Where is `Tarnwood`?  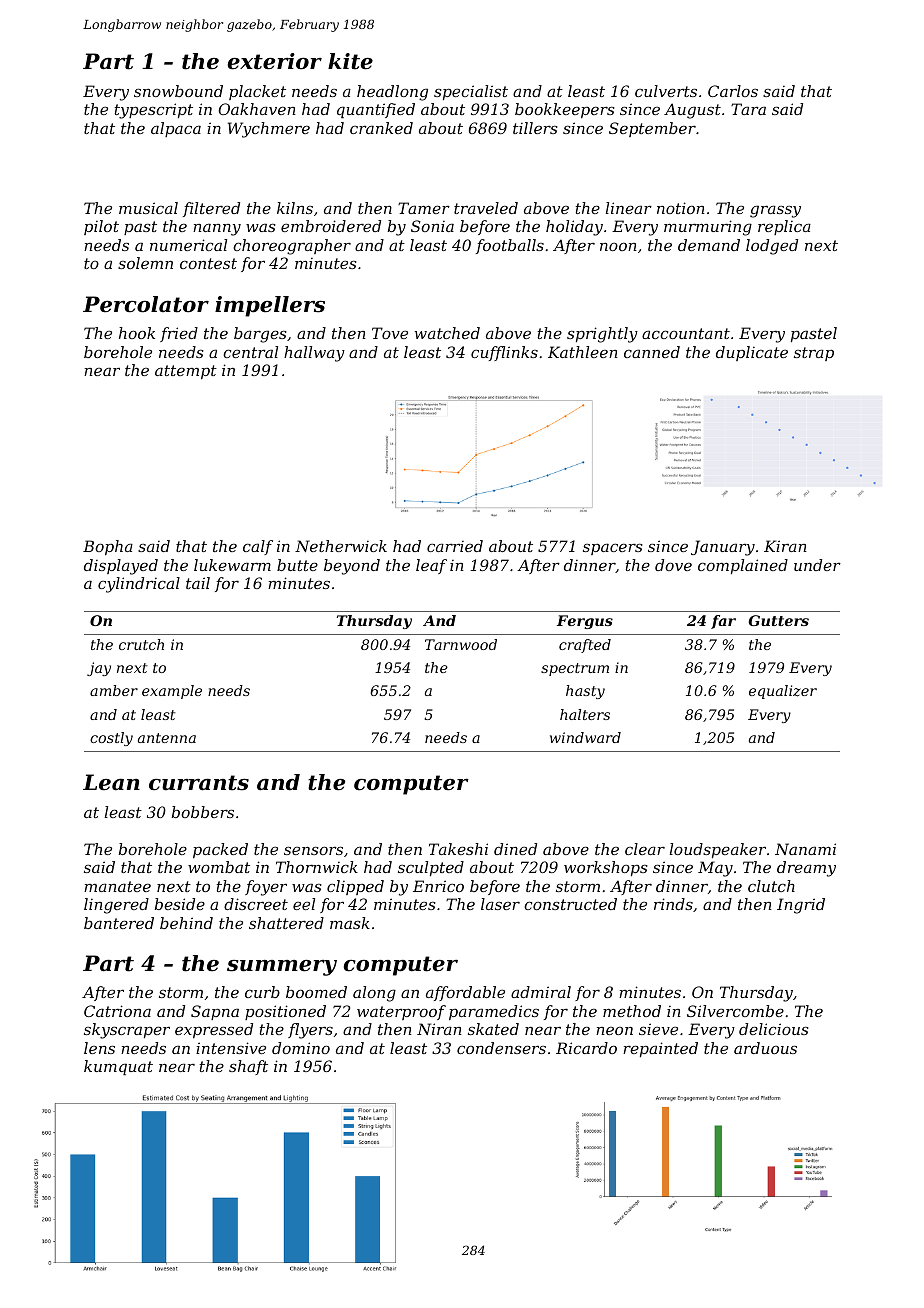
Tarnwood is located at coordinates (461, 644).
